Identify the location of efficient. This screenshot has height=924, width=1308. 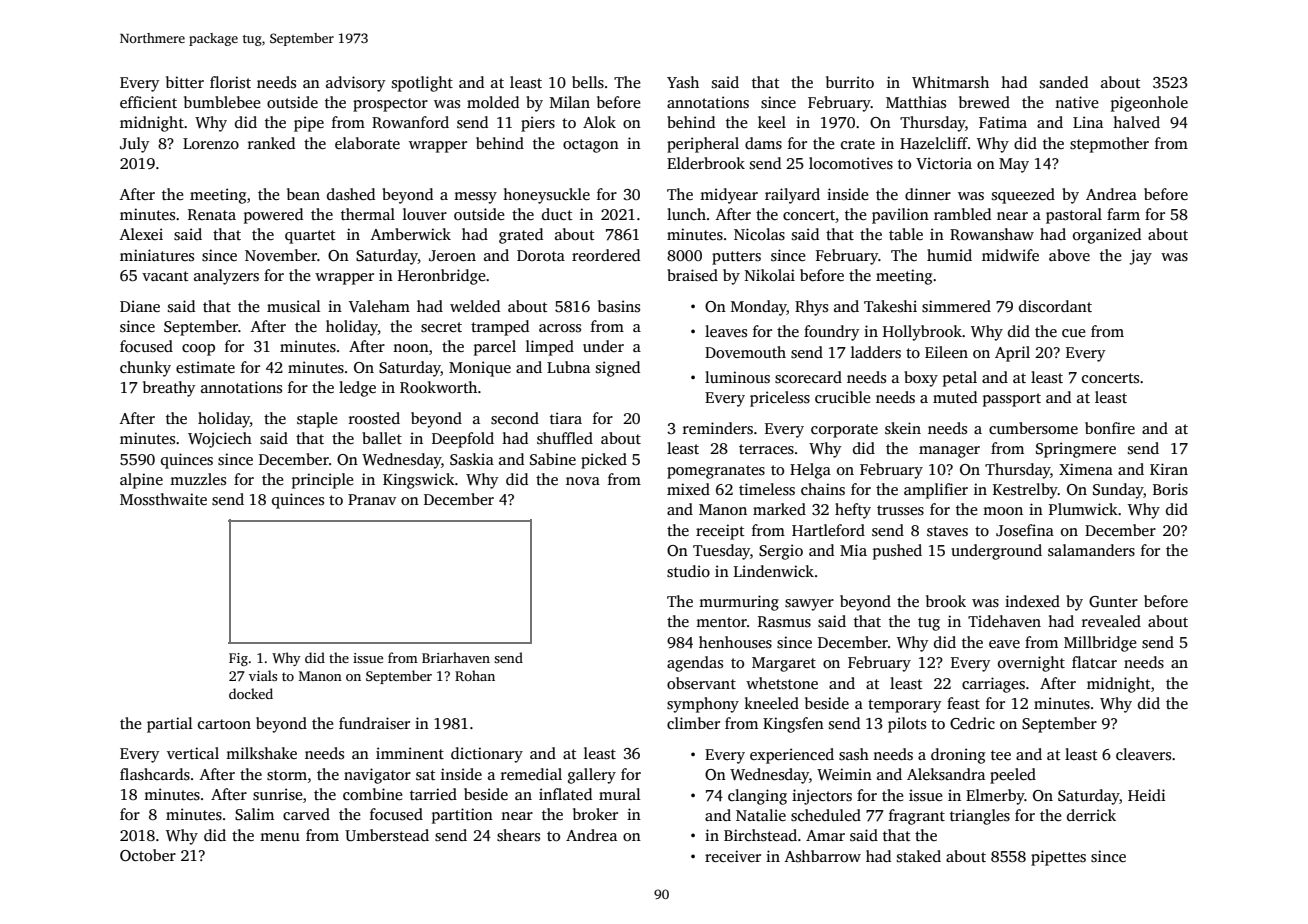
(148, 102).
